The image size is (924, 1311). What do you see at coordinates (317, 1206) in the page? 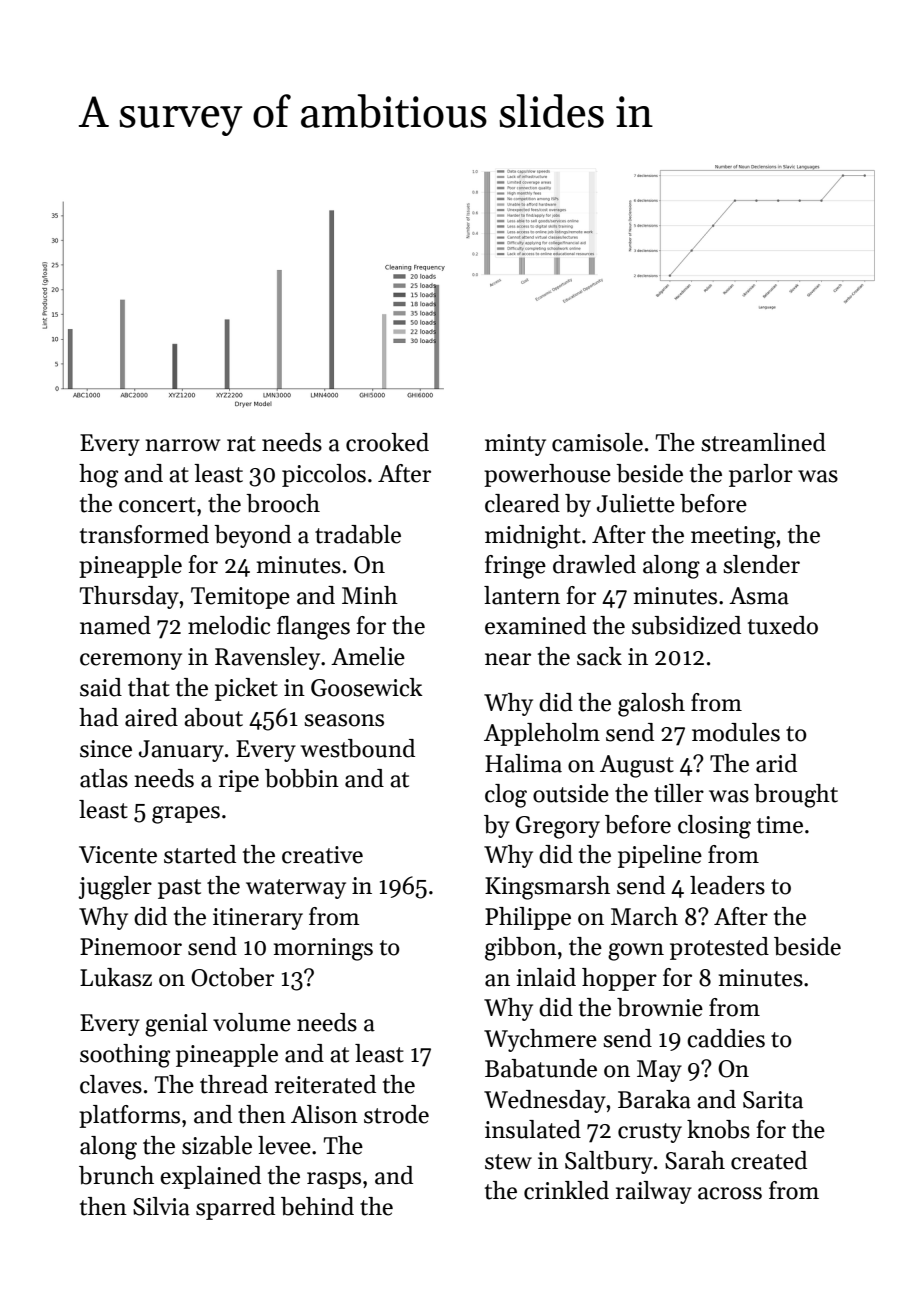
I see `behind` at bounding box center [317, 1206].
